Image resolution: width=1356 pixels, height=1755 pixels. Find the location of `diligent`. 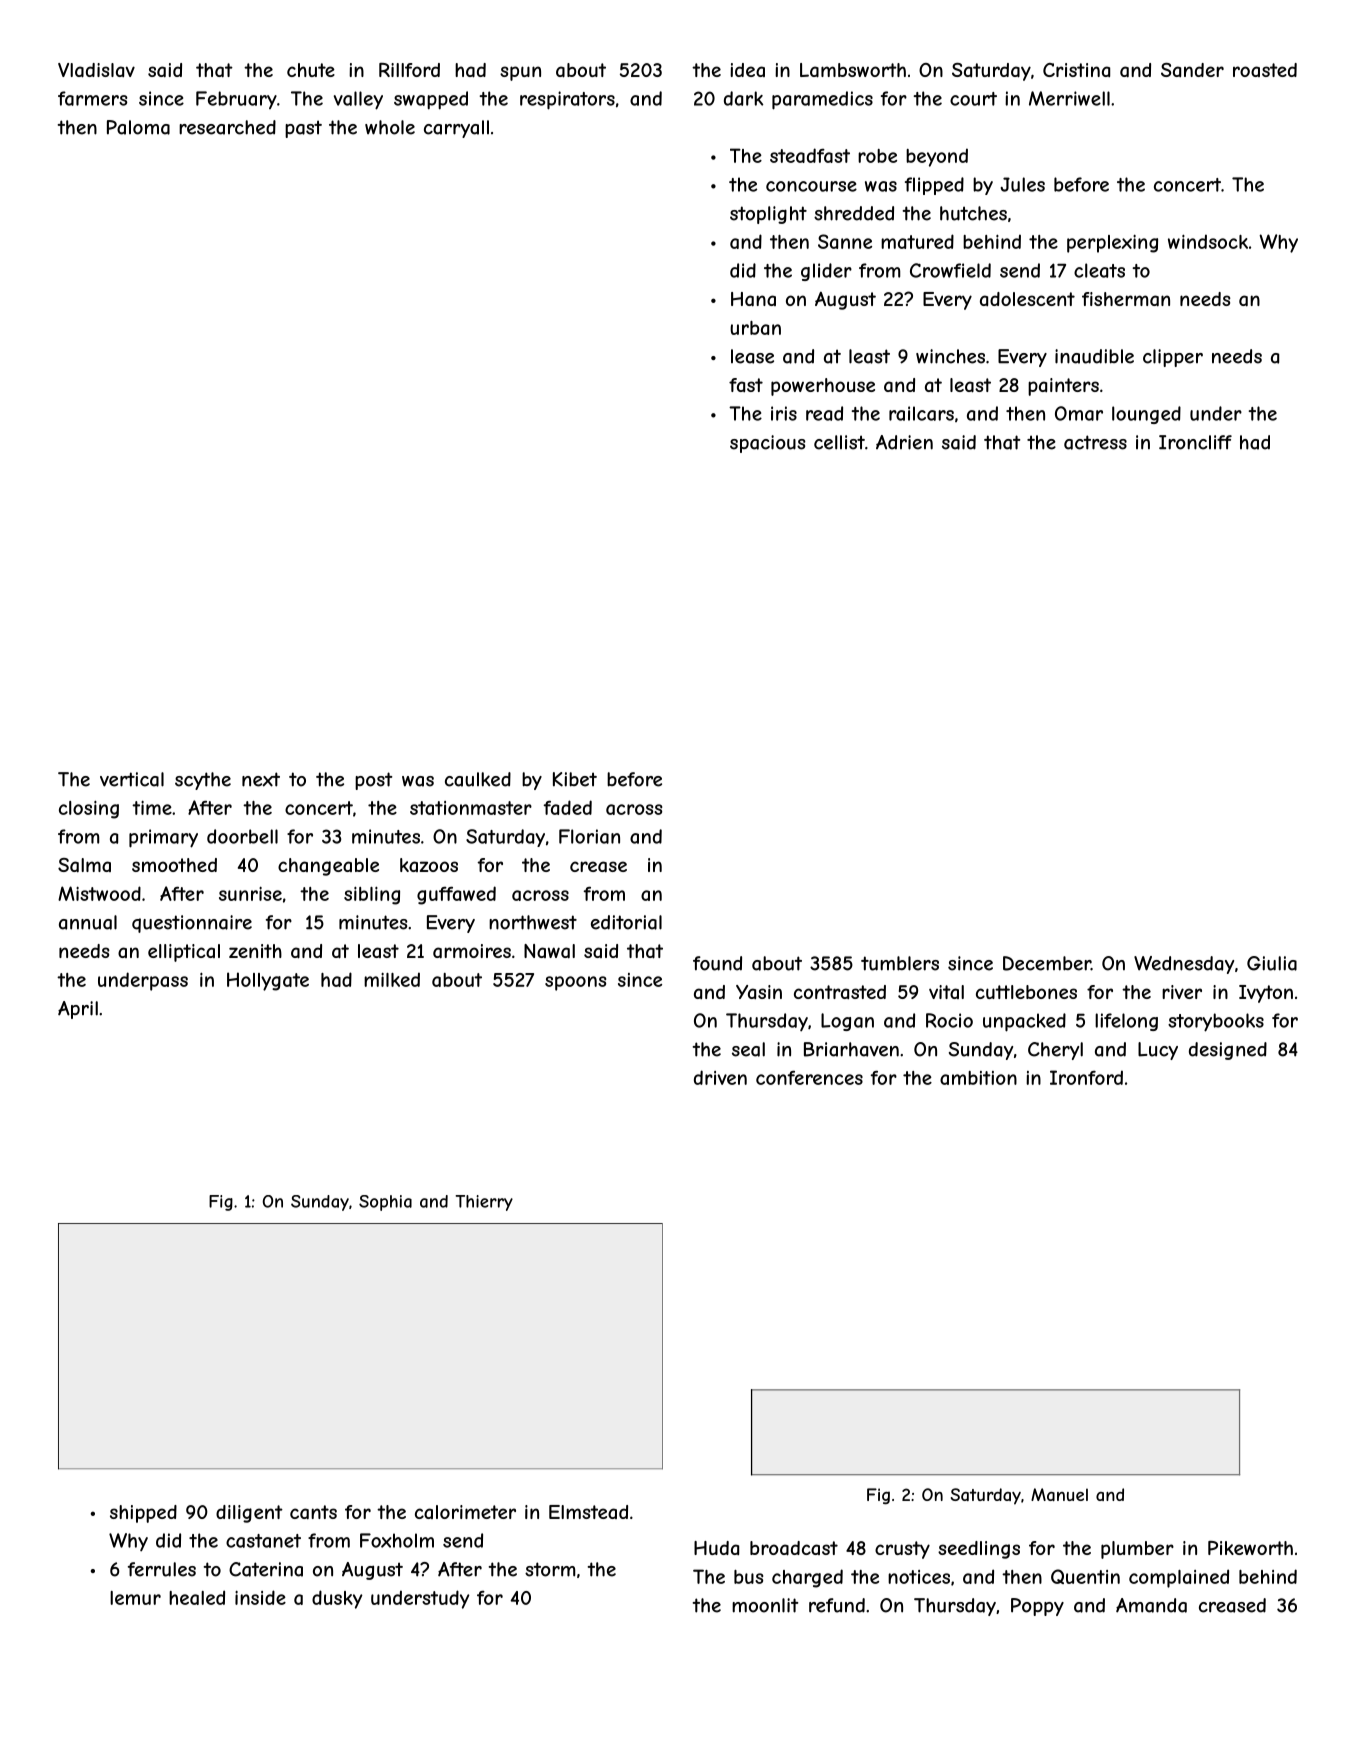

diligent is located at coordinates (249, 1514).
